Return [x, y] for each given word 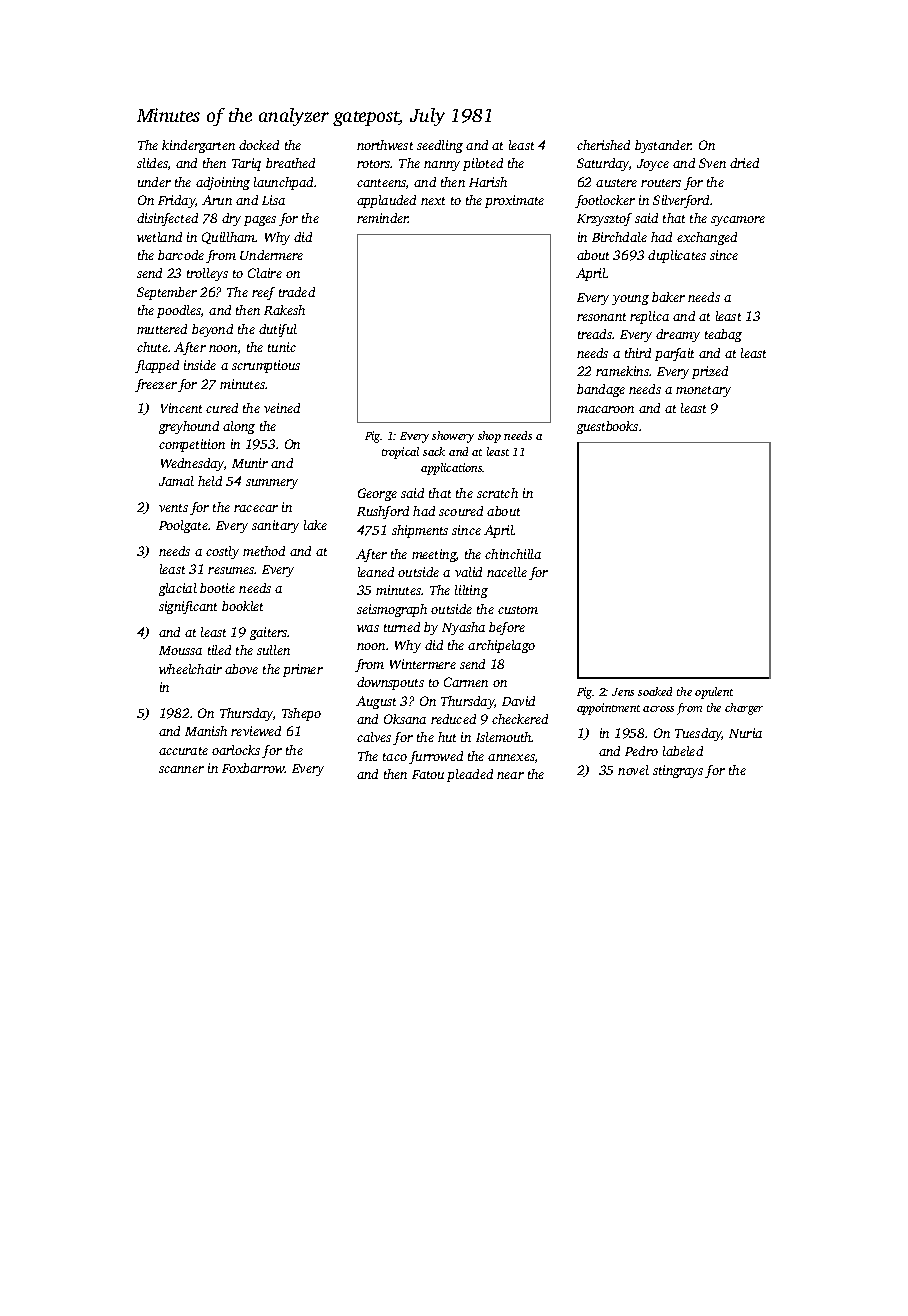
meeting [434, 555]
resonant [601, 317]
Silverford [681, 201]
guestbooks [607, 427]
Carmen [466, 682]
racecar [256, 508]
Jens [623, 692]
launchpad [283, 183]
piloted [483, 164]
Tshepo [301, 714]
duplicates [677, 256]
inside [200, 365]
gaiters [269, 633]
